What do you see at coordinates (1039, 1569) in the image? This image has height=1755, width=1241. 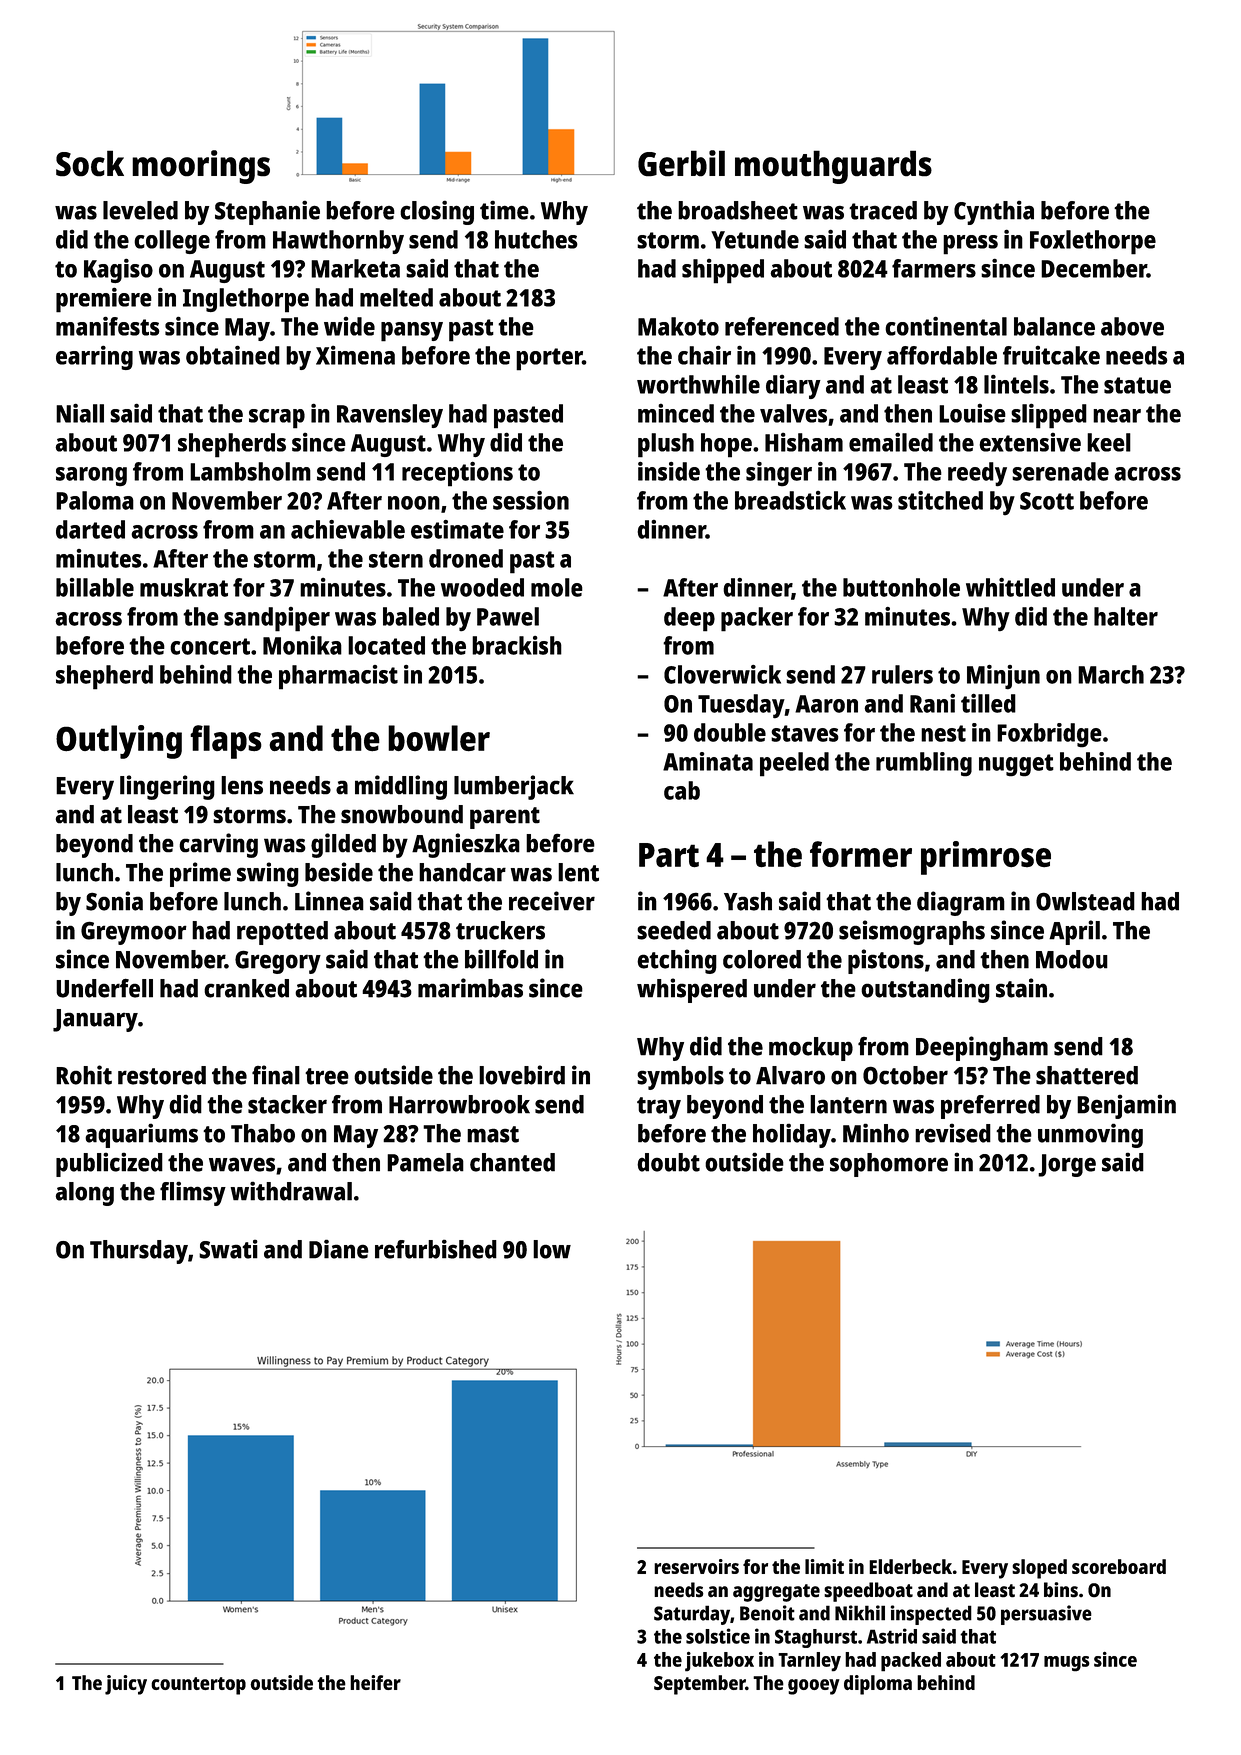 I see `sloped` at bounding box center [1039, 1569].
